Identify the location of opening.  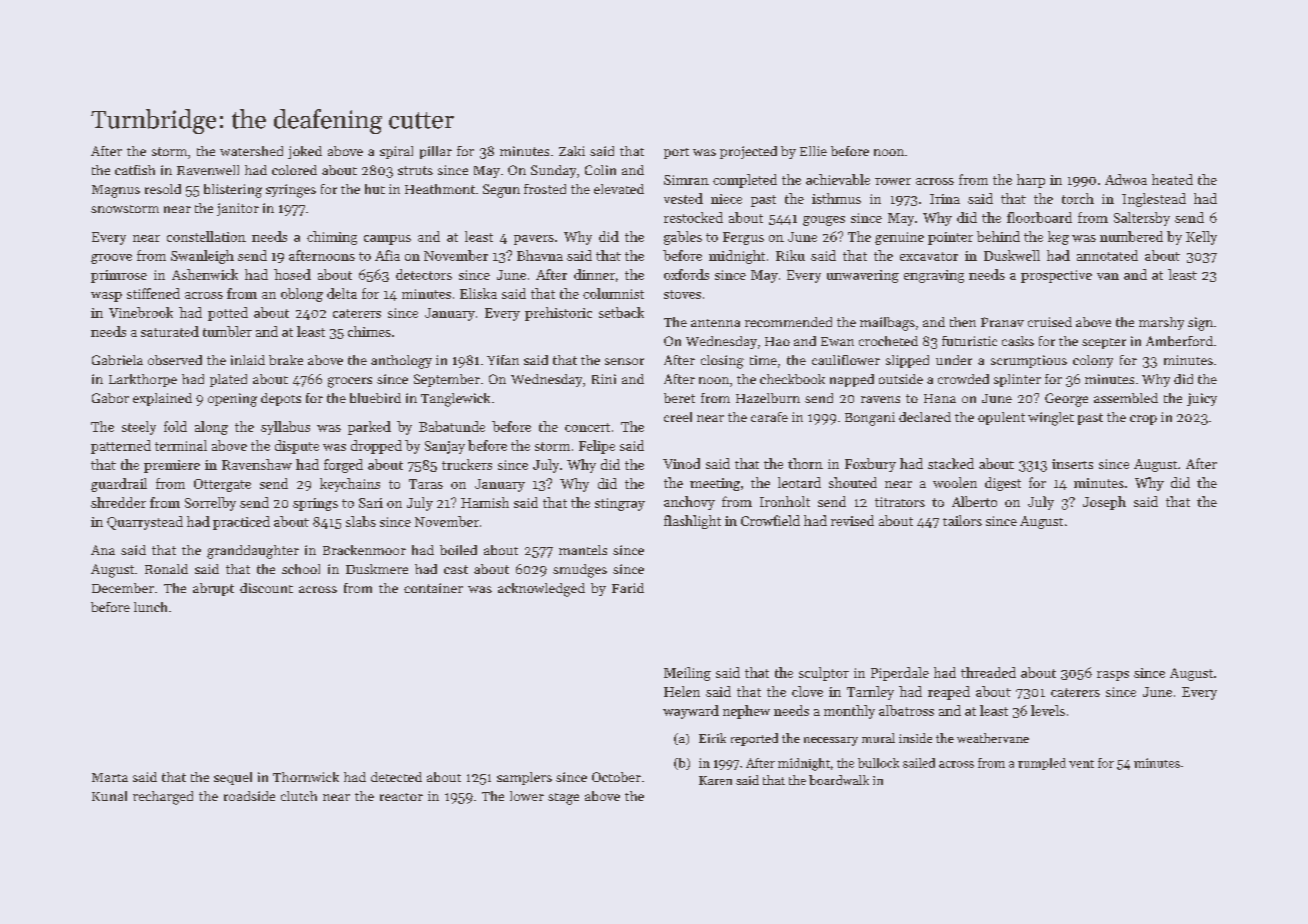
(232, 400).
